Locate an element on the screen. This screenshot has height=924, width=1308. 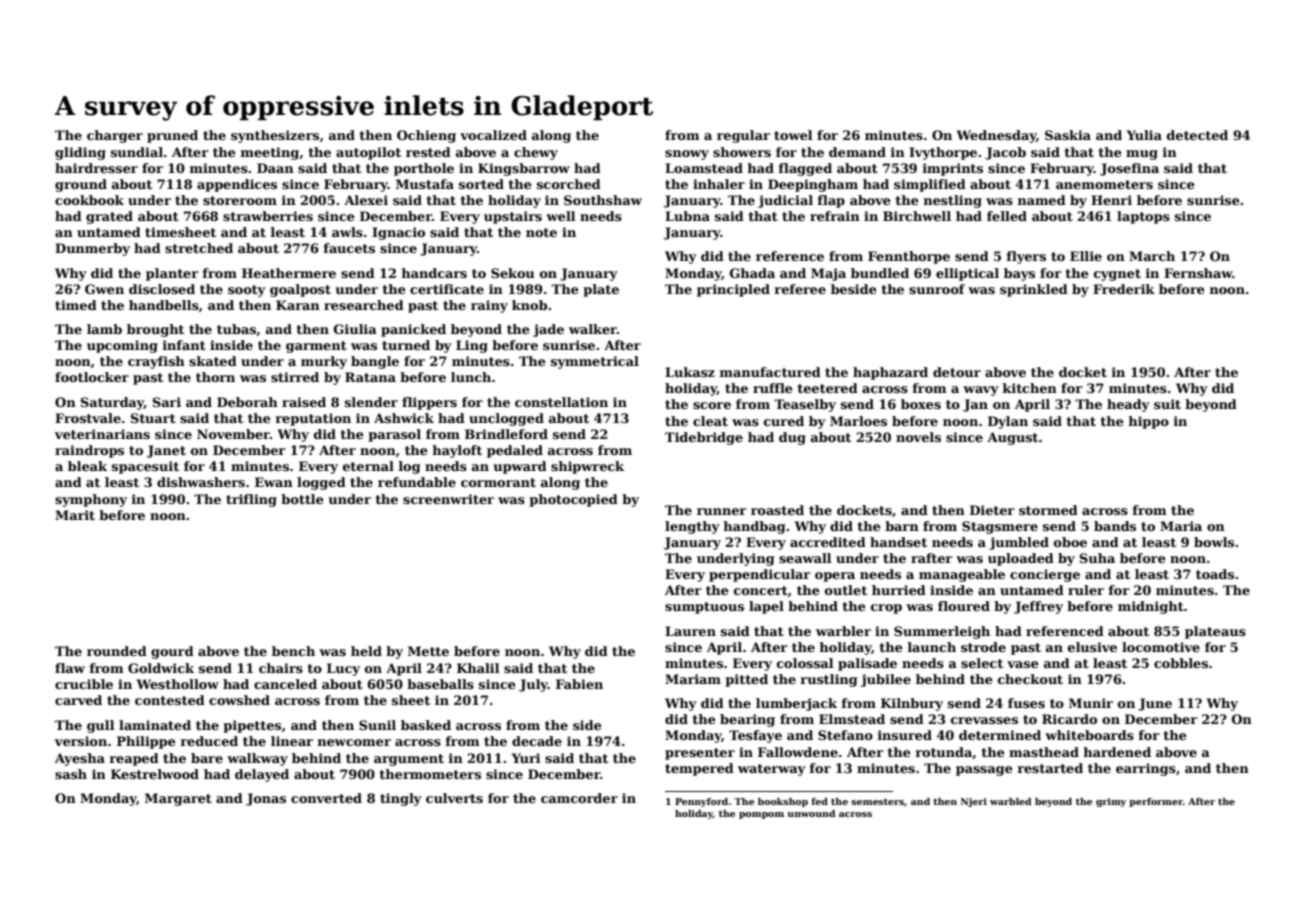
July is located at coordinates (533, 685).
